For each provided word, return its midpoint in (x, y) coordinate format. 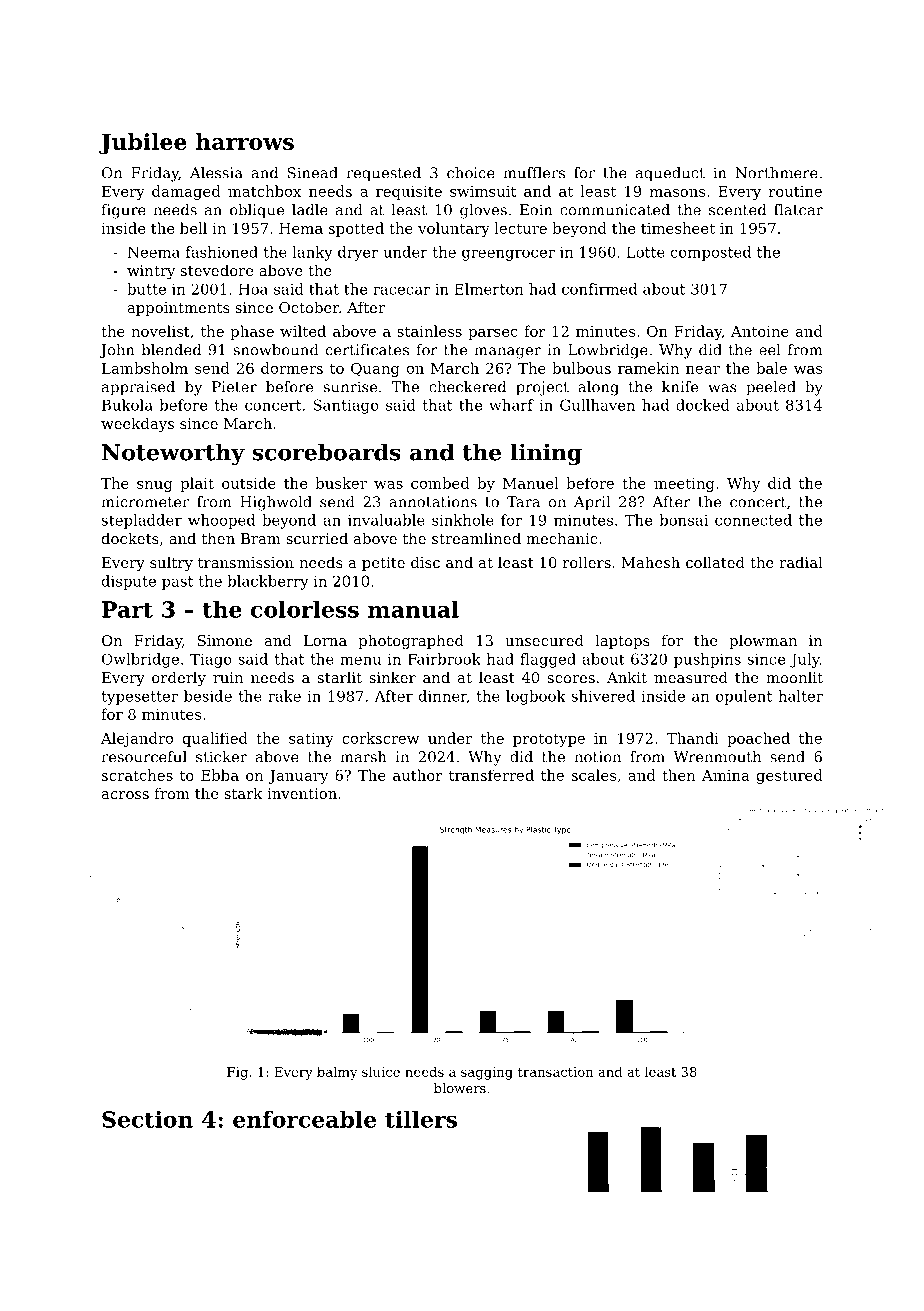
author (418, 775)
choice (471, 173)
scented (737, 210)
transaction (556, 1072)
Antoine (760, 331)
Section (147, 1119)
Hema (301, 228)
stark (243, 793)
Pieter (234, 387)
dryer (358, 253)
